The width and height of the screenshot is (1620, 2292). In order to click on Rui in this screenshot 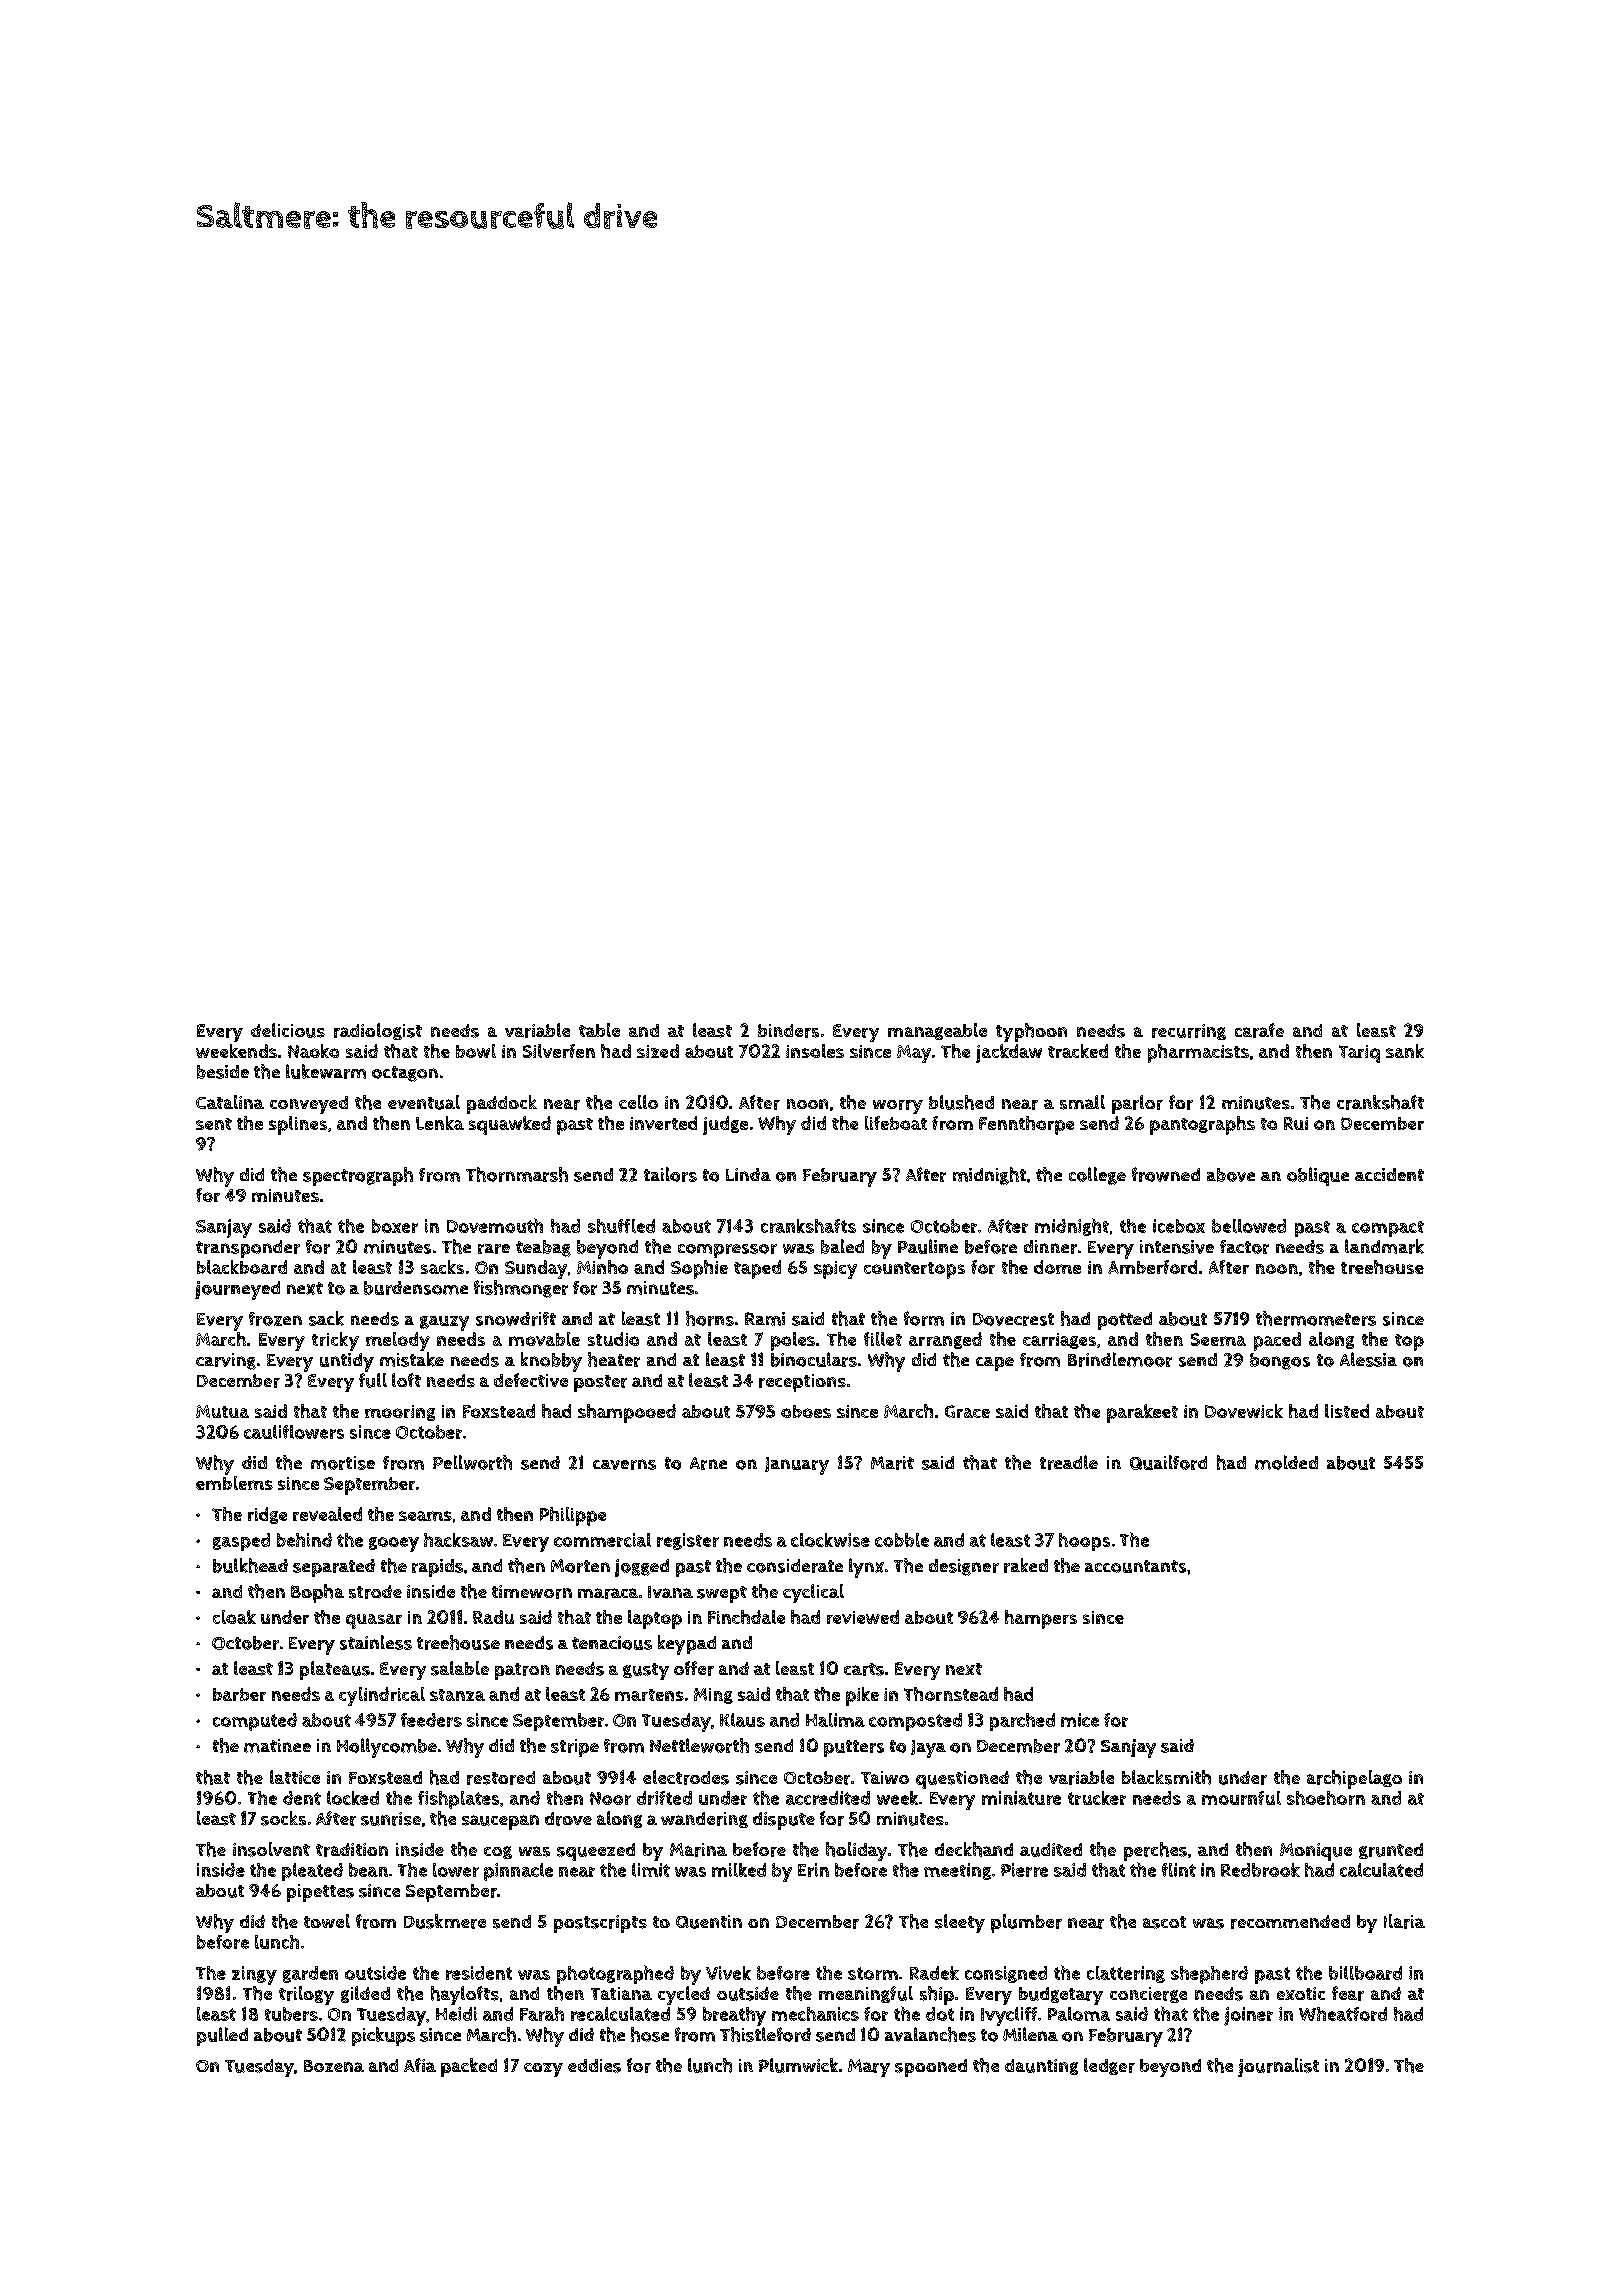, I will do `click(1296, 1123)`.
